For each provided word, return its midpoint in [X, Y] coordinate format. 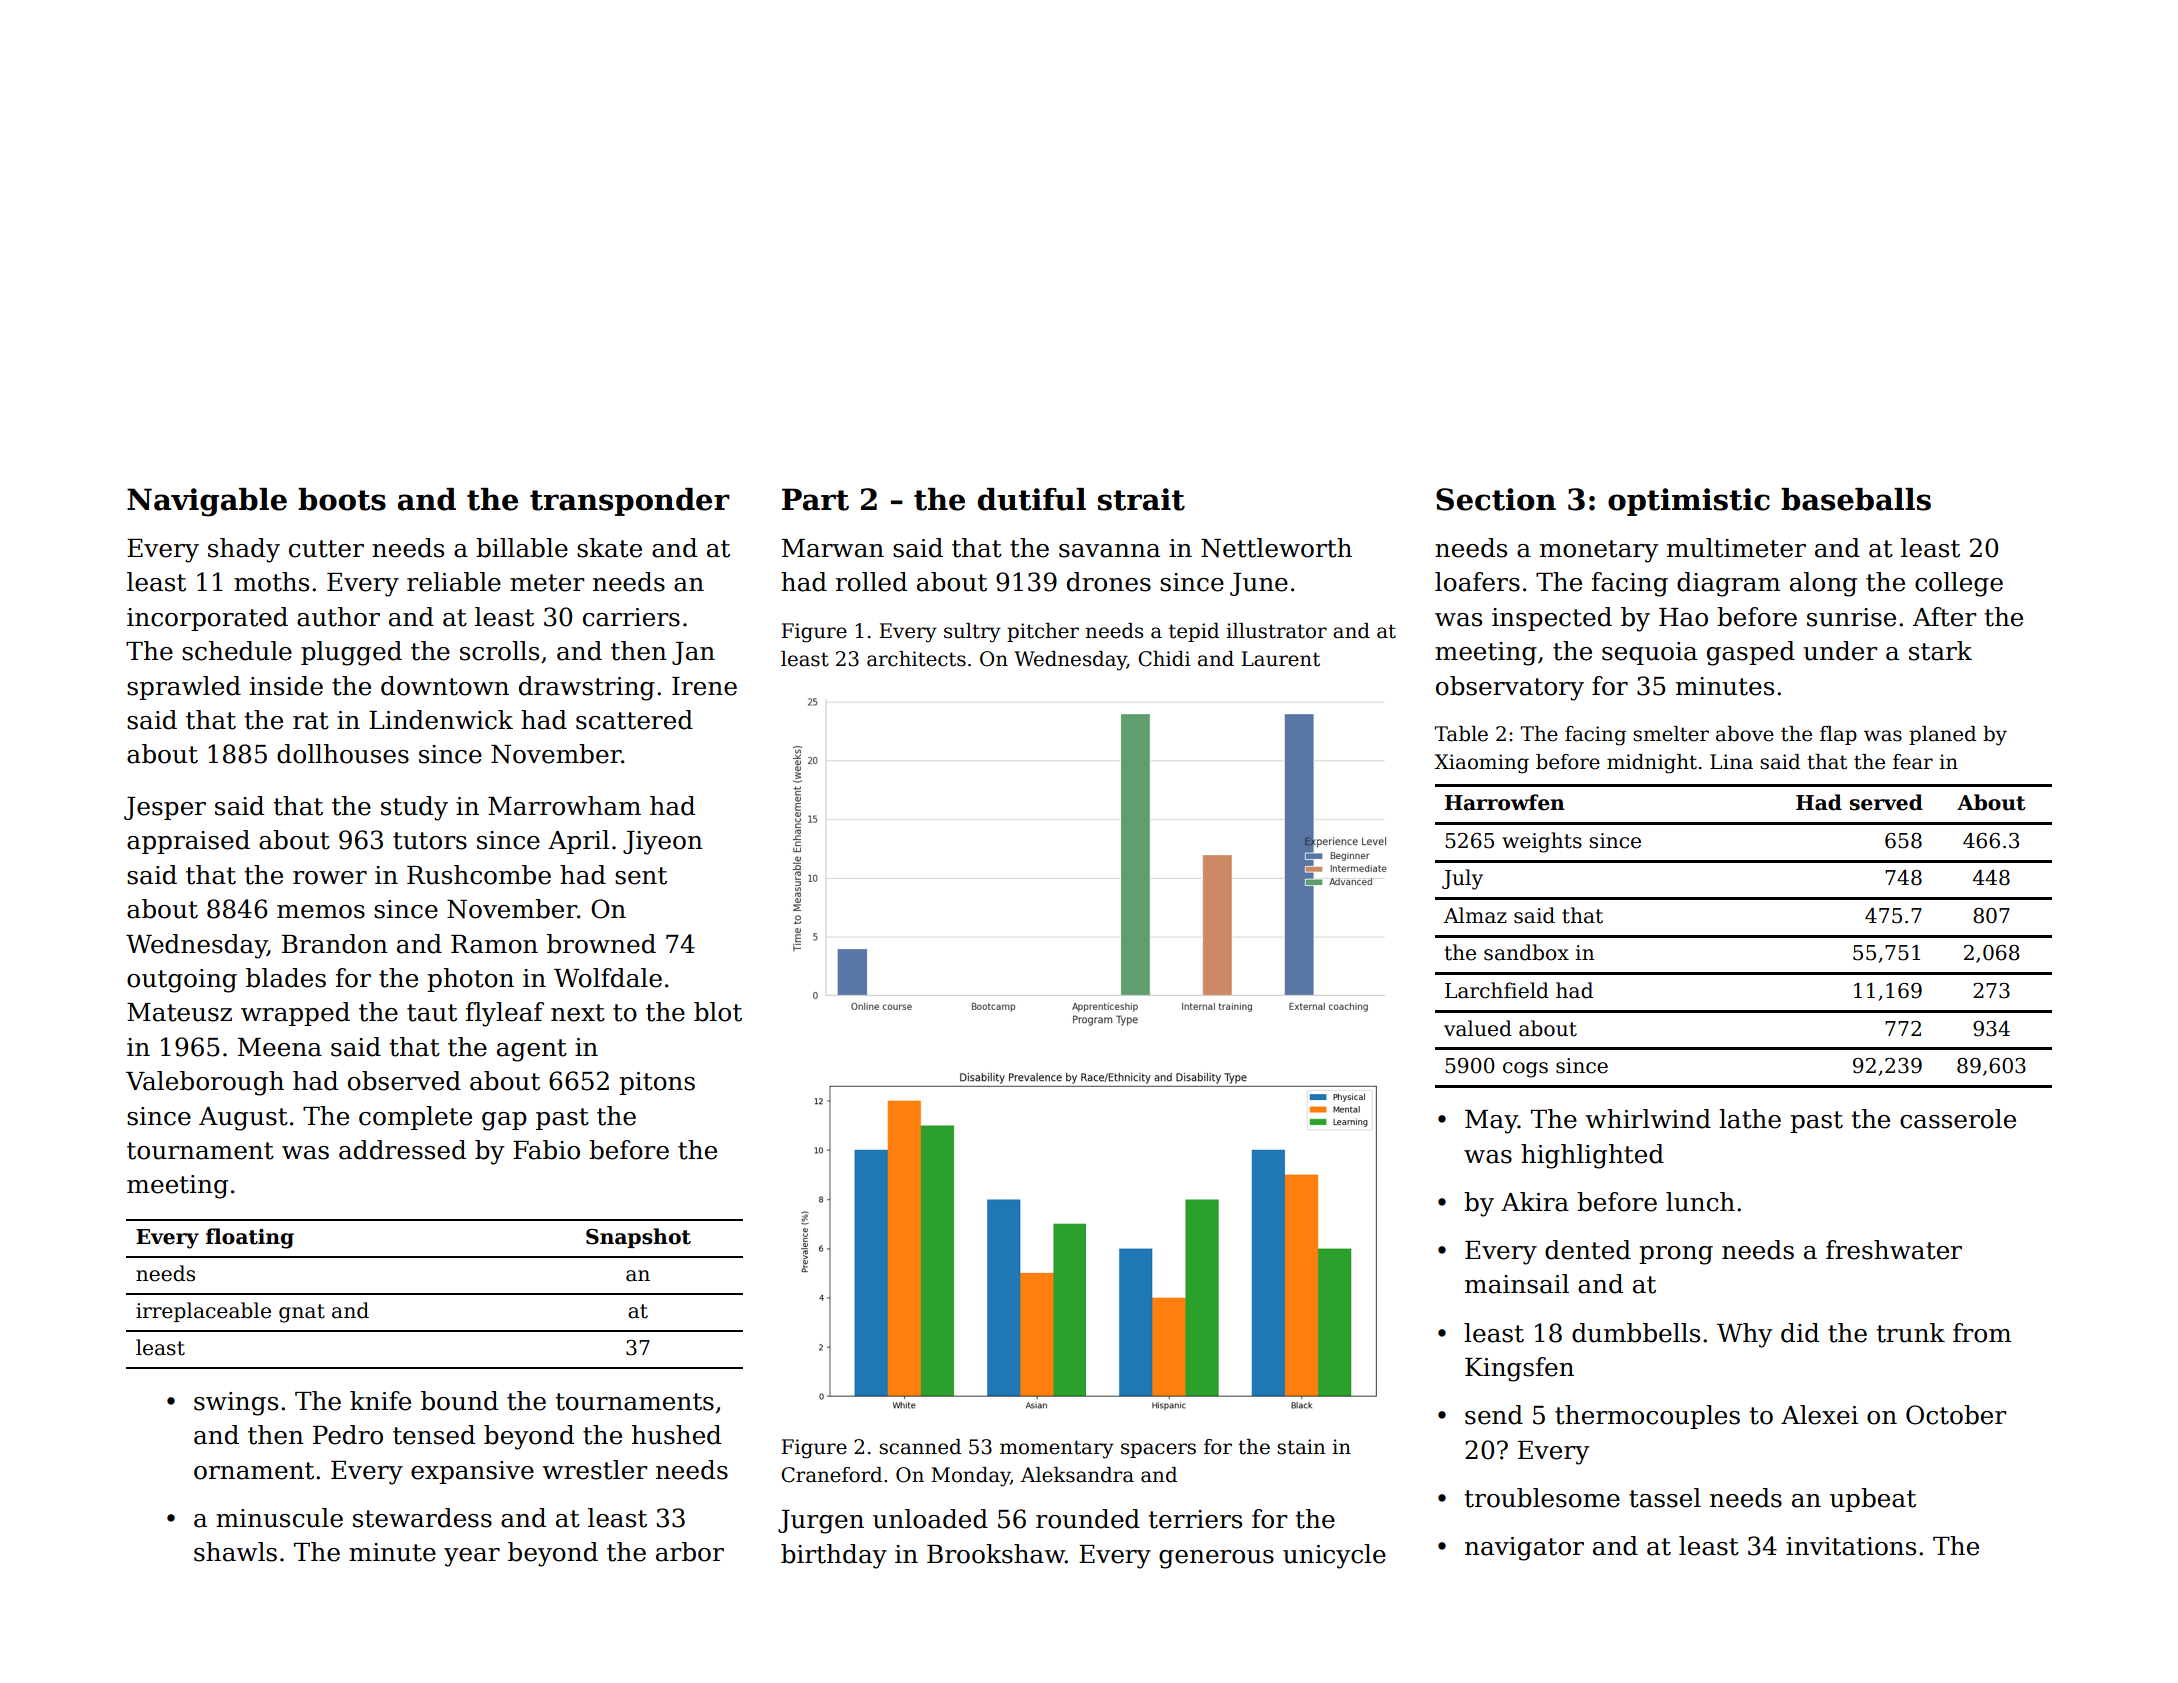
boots [342, 499]
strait [1141, 499]
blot [718, 1012]
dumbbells [1636, 1333]
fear [1913, 762]
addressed [402, 1150]
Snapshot [638, 1238]
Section [1496, 499]
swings [236, 1404]
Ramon [494, 944]
